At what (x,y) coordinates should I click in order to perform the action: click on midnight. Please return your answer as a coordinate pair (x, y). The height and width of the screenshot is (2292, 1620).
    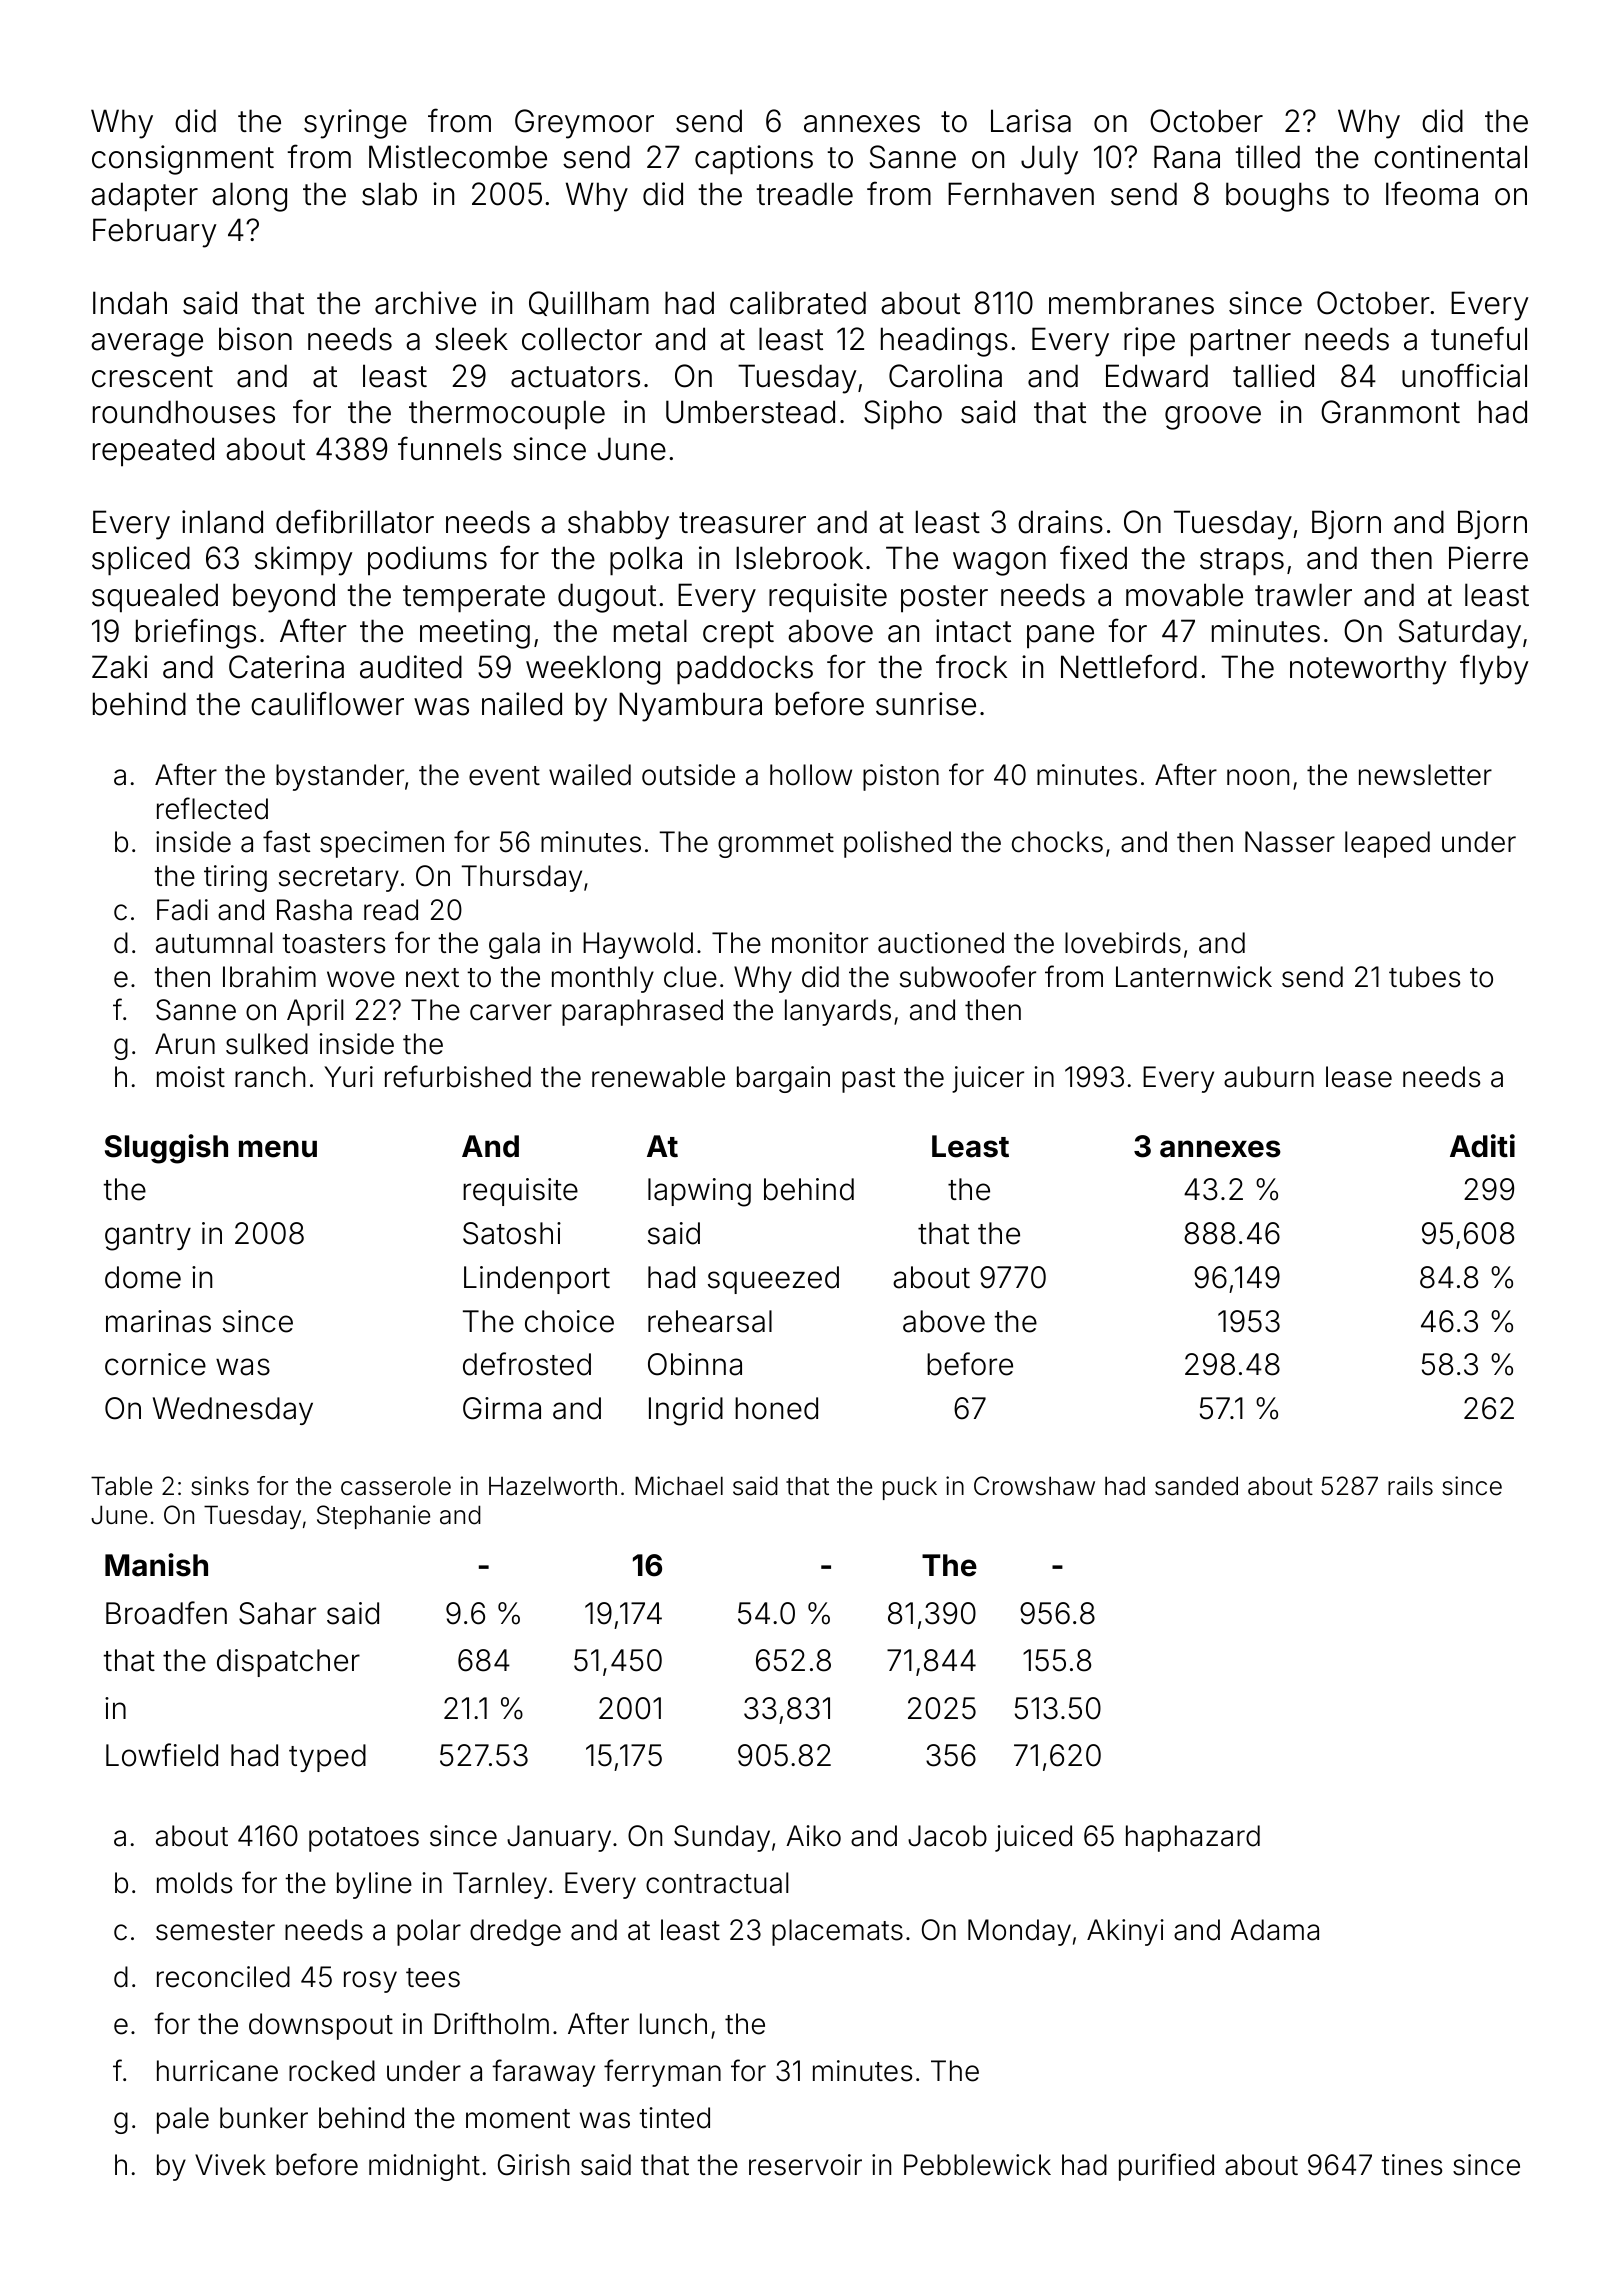
    Looking at the image, I should click on (424, 2167).
